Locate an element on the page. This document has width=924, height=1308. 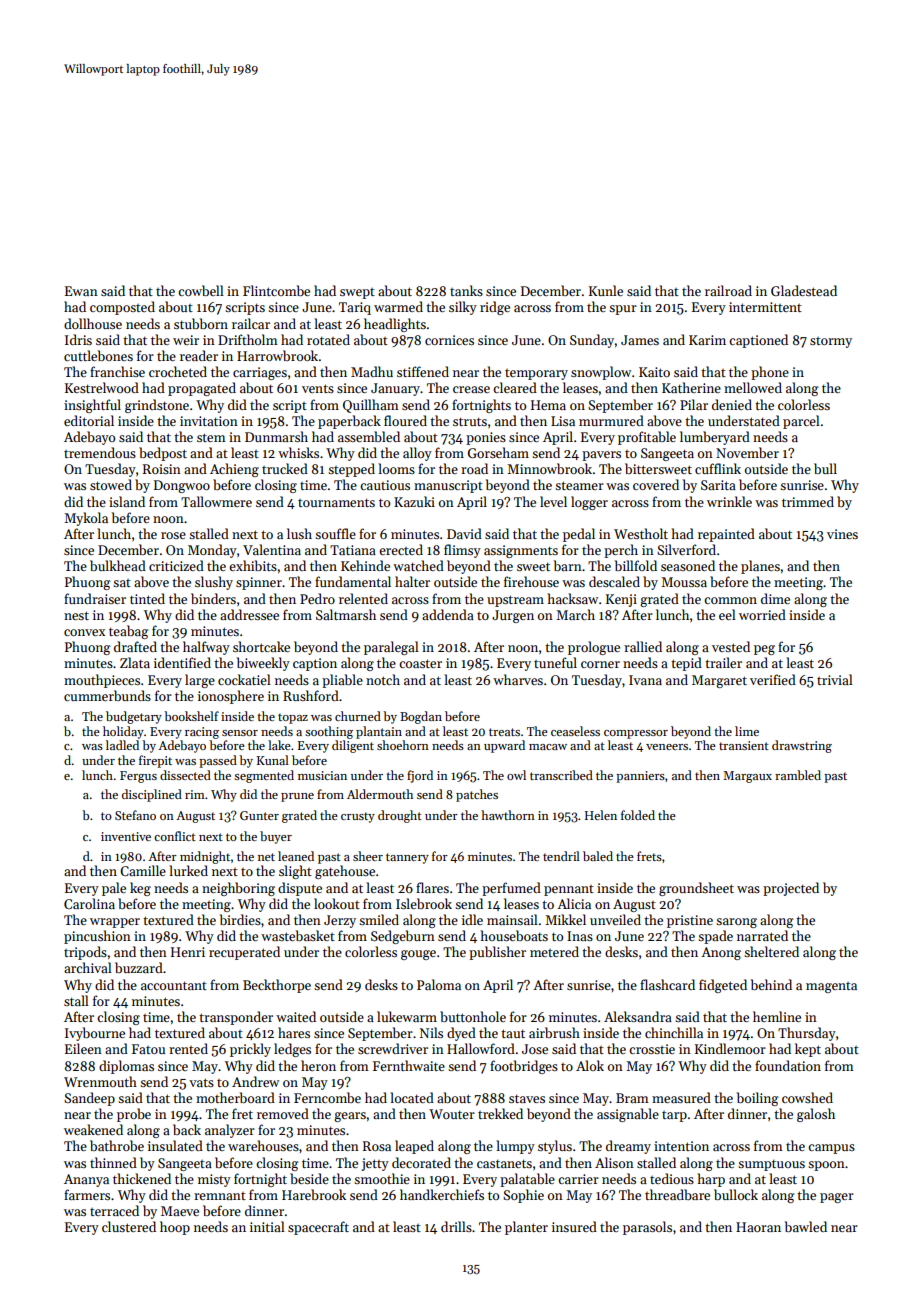
archival is located at coordinates (88, 967).
